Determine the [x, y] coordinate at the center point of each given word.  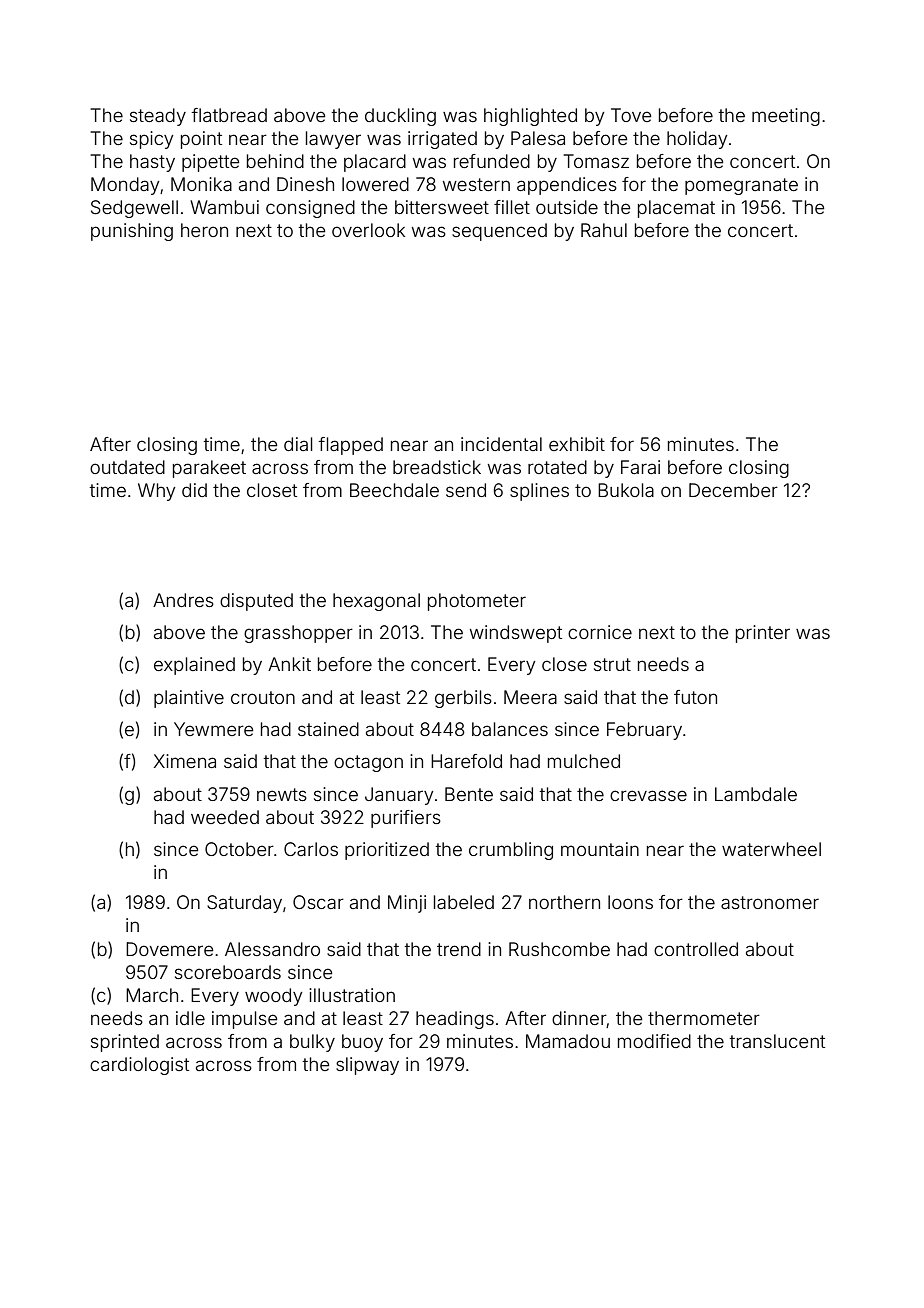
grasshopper [298, 634]
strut [612, 664]
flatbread [229, 115]
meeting [786, 117]
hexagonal [376, 602]
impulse [244, 1020]
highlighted [530, 117]
